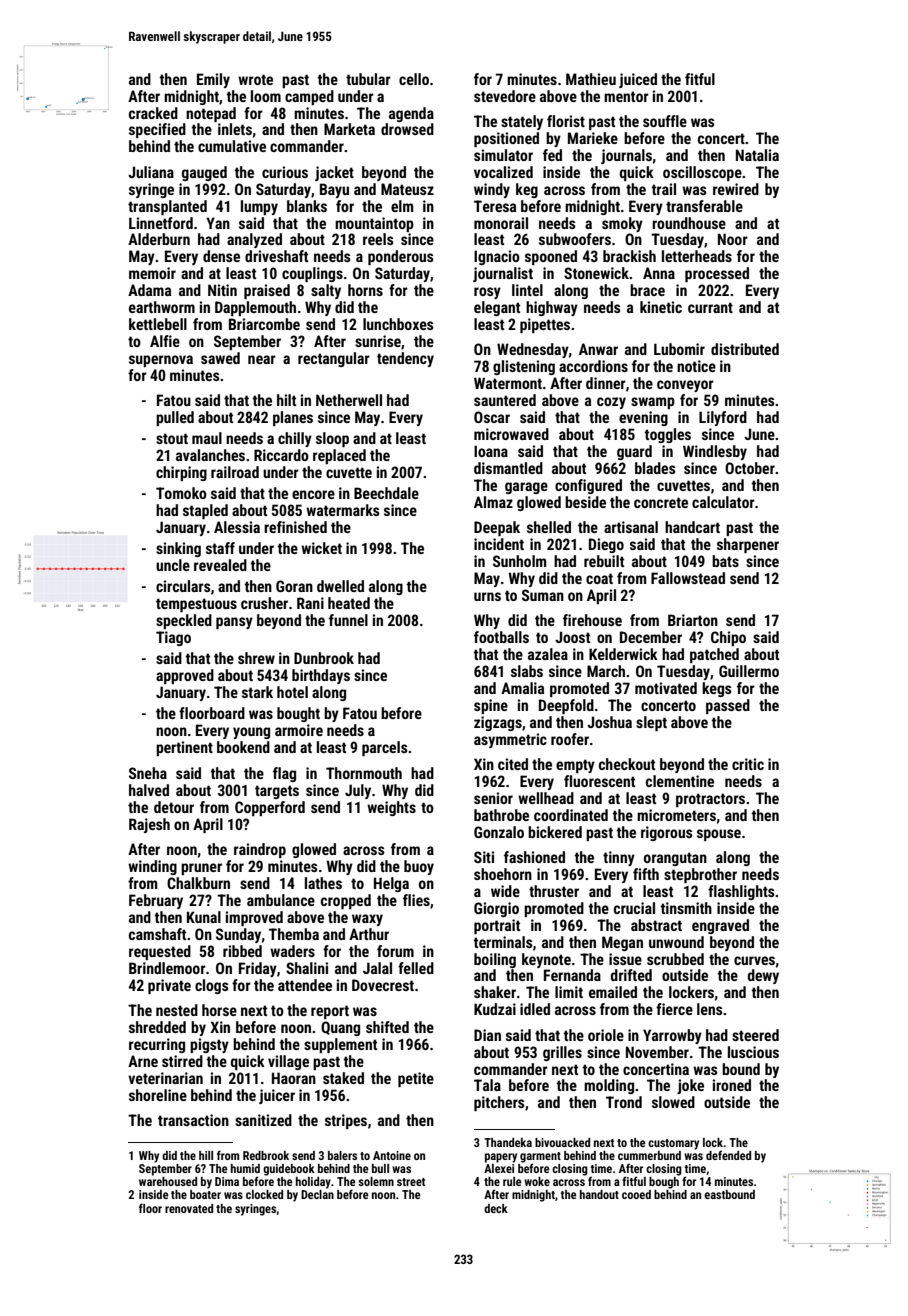 The image size is (908, 1316). I want to click on shoehorn, so click(503, 874).
